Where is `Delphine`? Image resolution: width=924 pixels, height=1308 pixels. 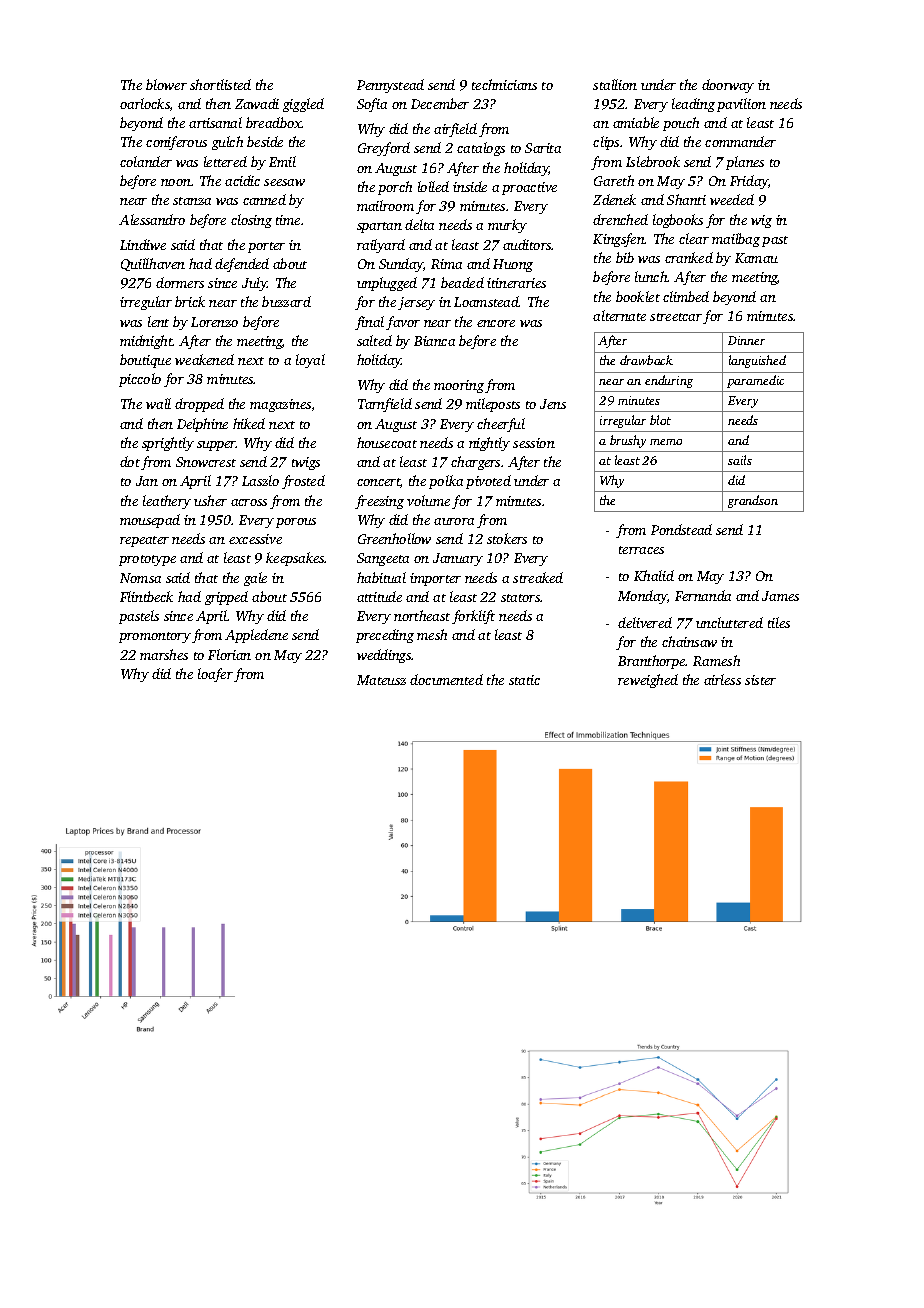
Delphine is located at coordinates (202, 425).
